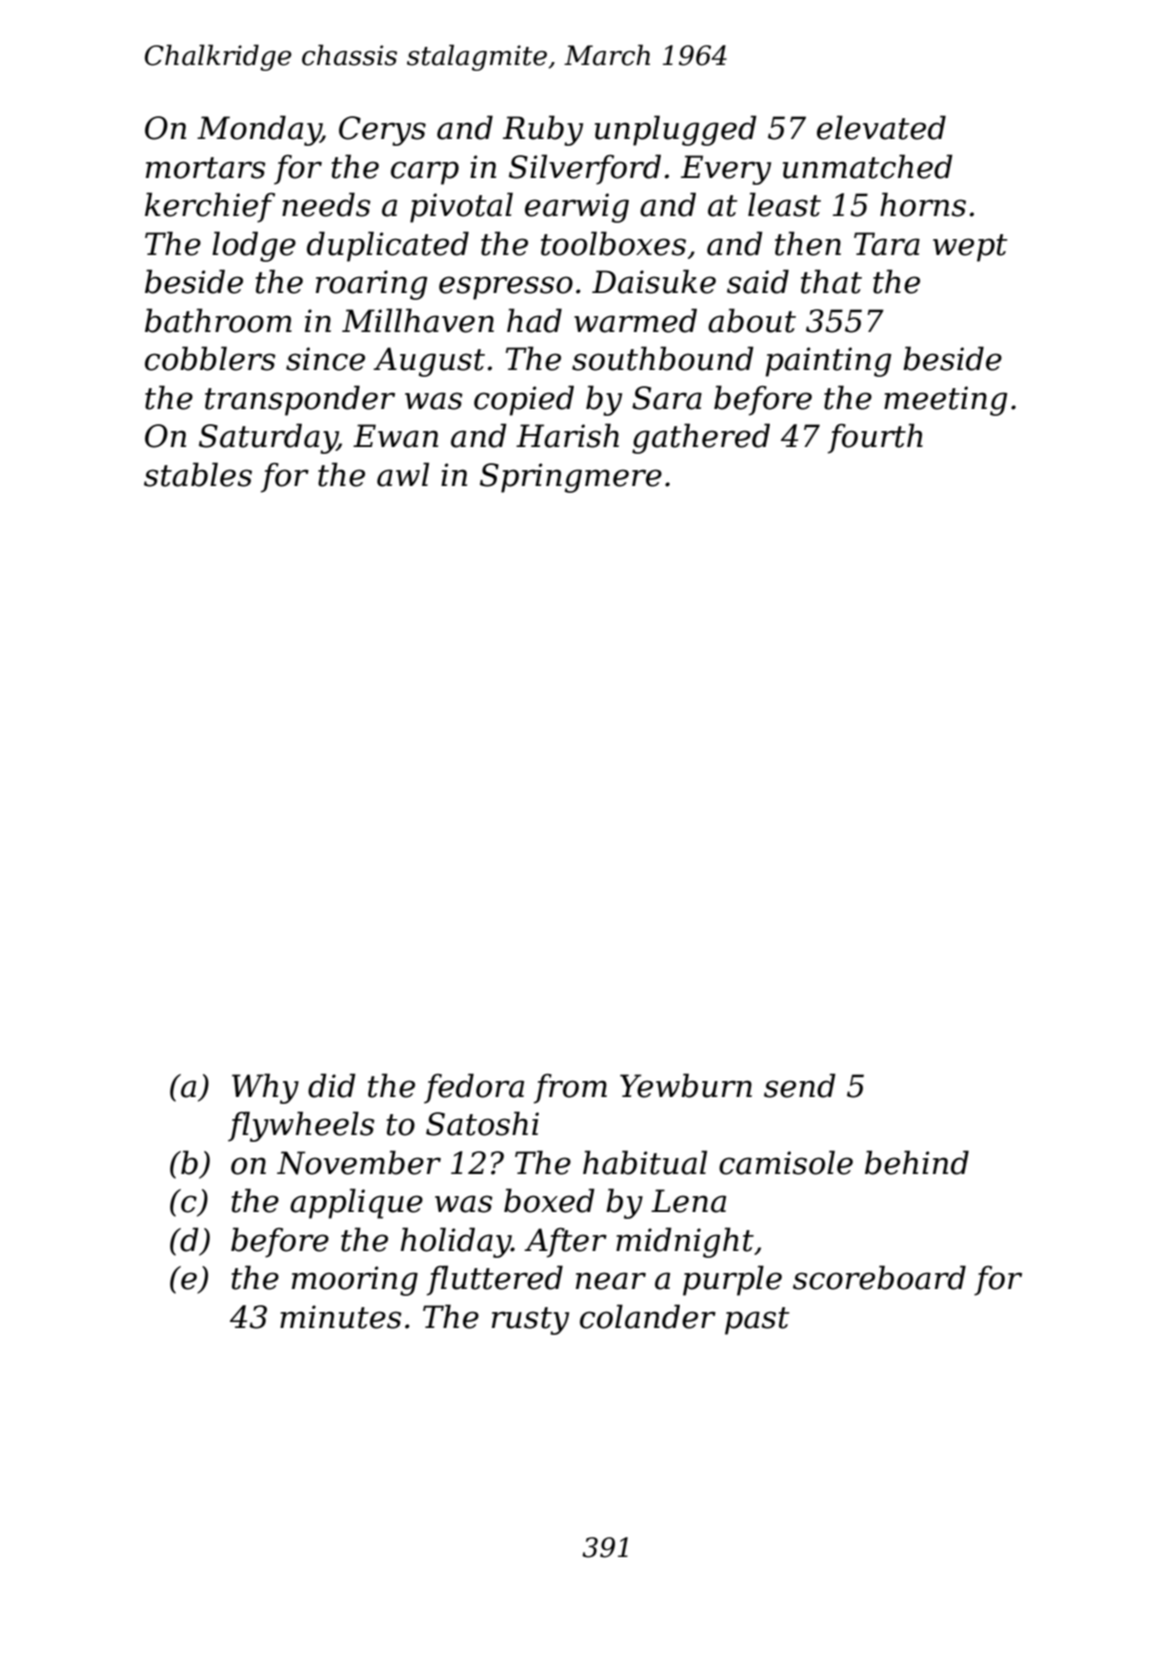  Describe the element at coordinates (676, 130) in the screenshot. I see `unplugged` at that location.
